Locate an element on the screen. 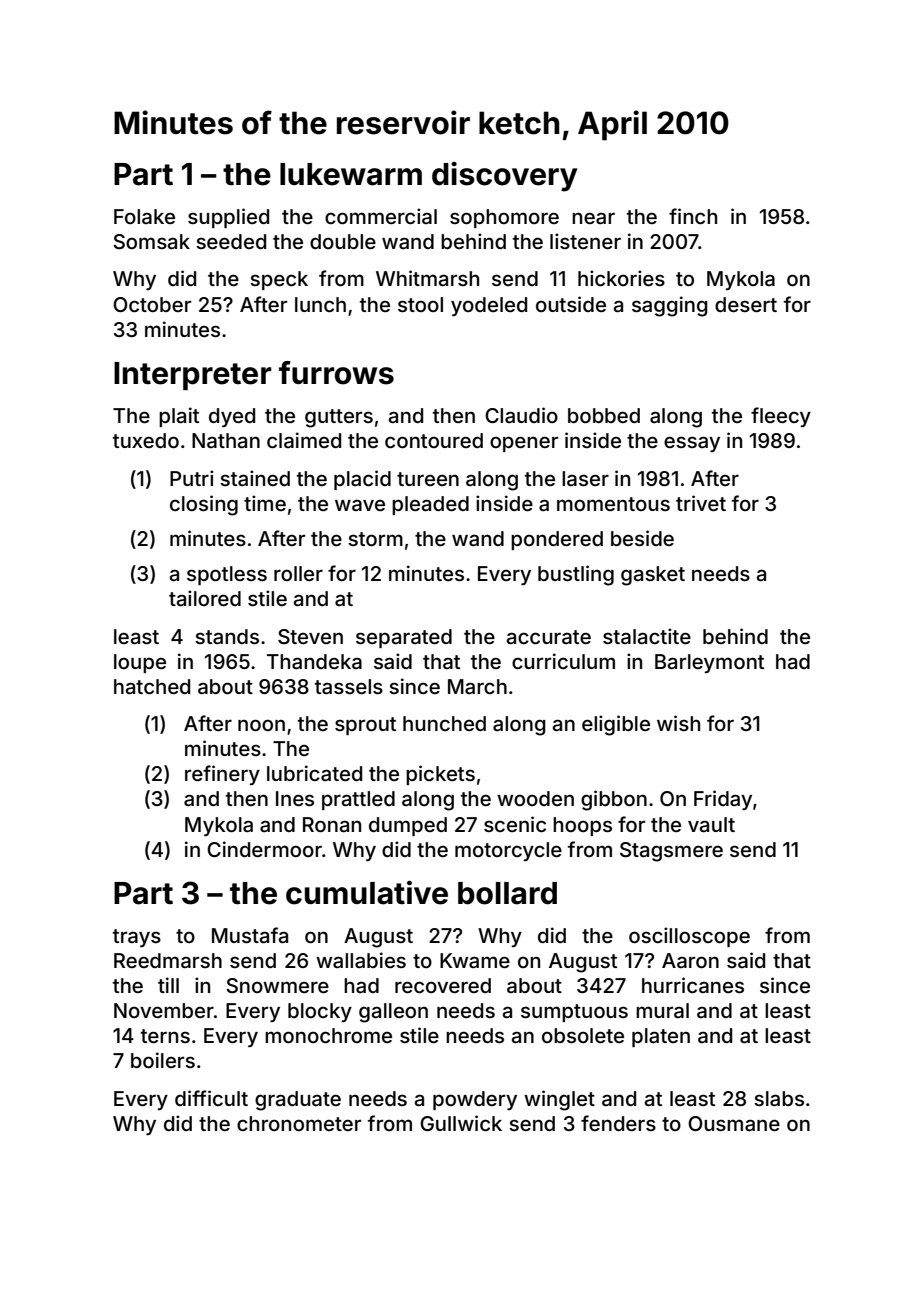 The image size is (924, 1311). yodeled is located at coordinates (489, 306).
